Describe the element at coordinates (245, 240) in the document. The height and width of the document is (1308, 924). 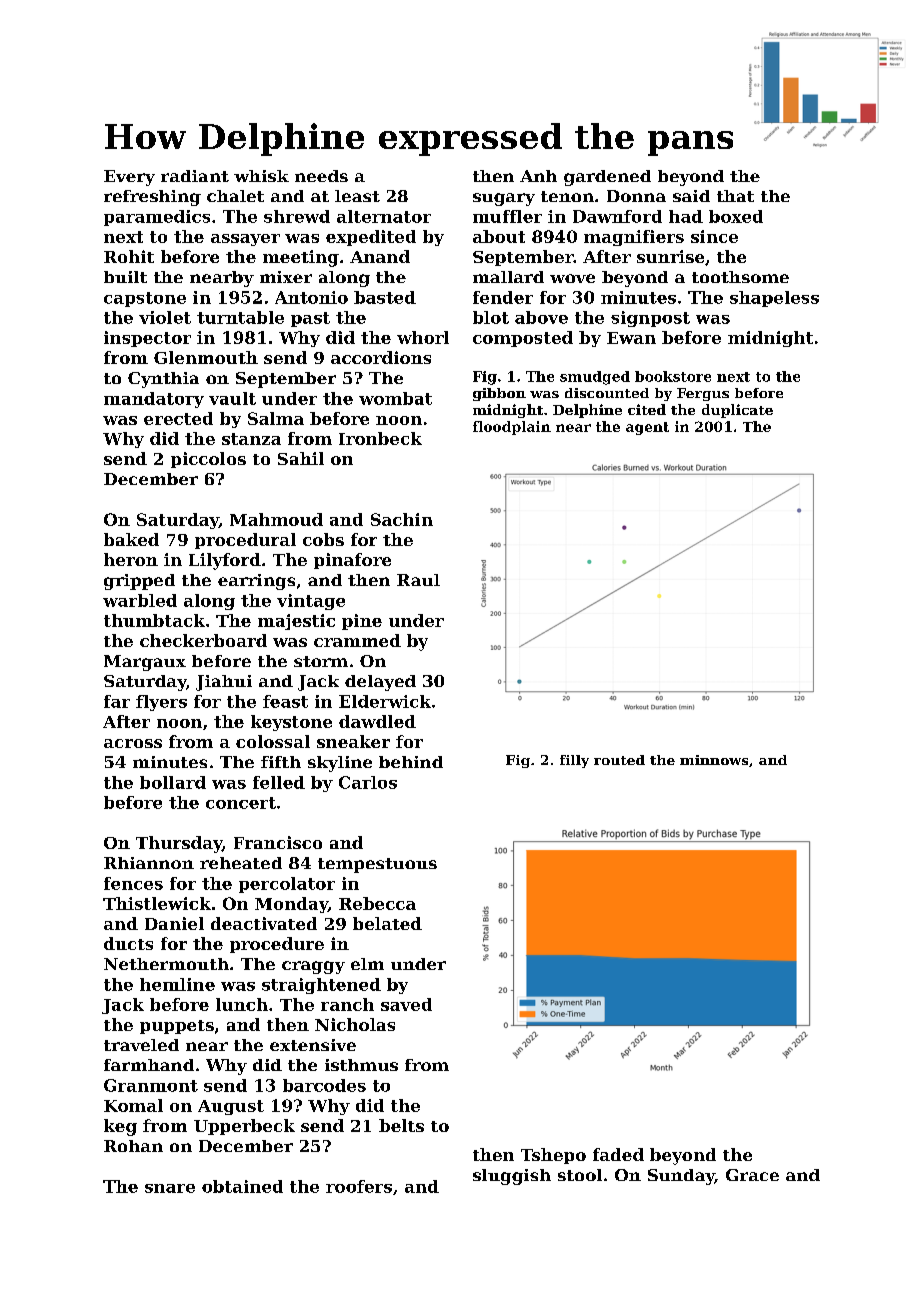
I see `assayer` at that location.
